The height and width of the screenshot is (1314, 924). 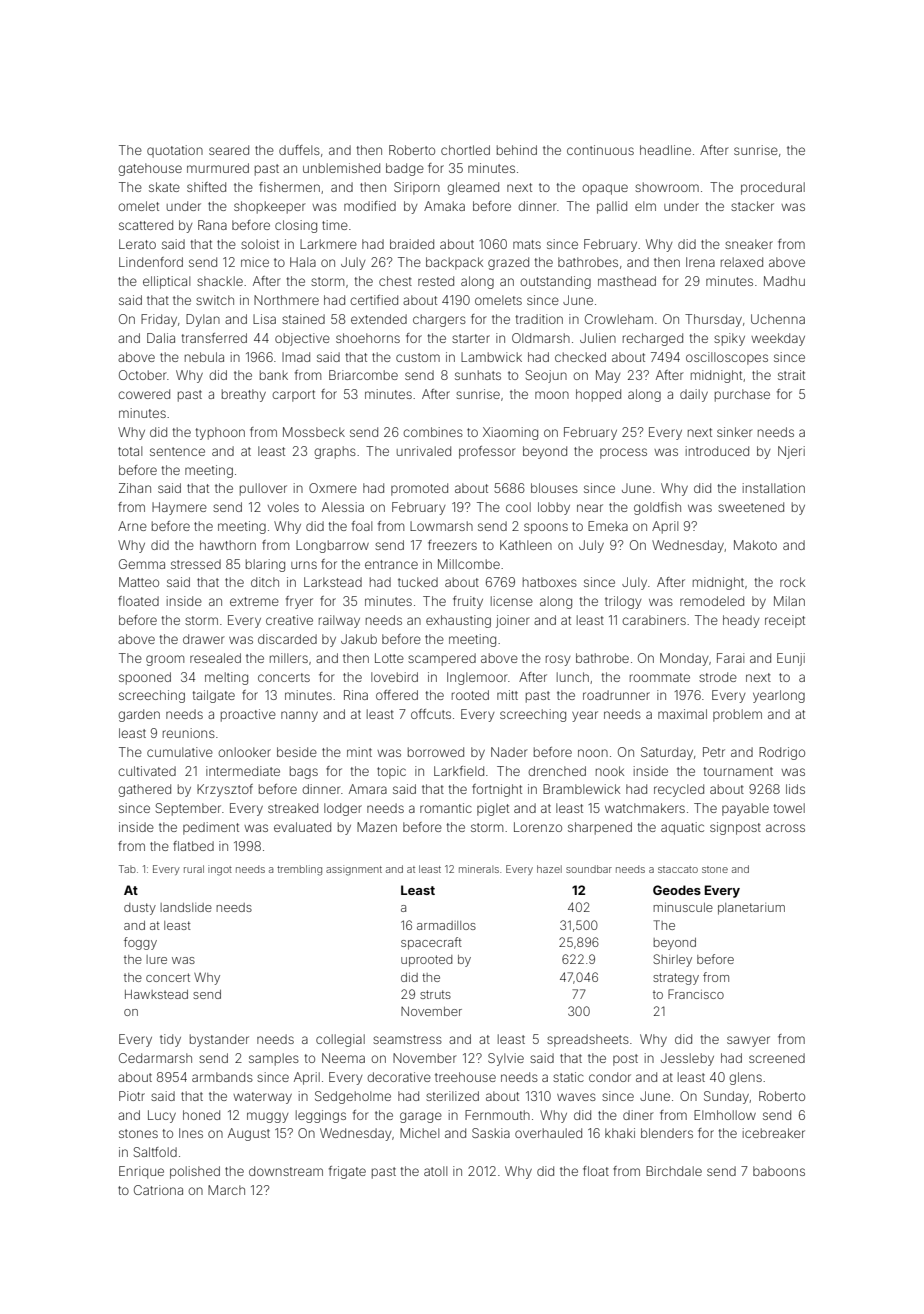 What do you see at coordinates (538, 827) in the screenshot?
I see `Lorenzo` at bounding box center [538, 827].
